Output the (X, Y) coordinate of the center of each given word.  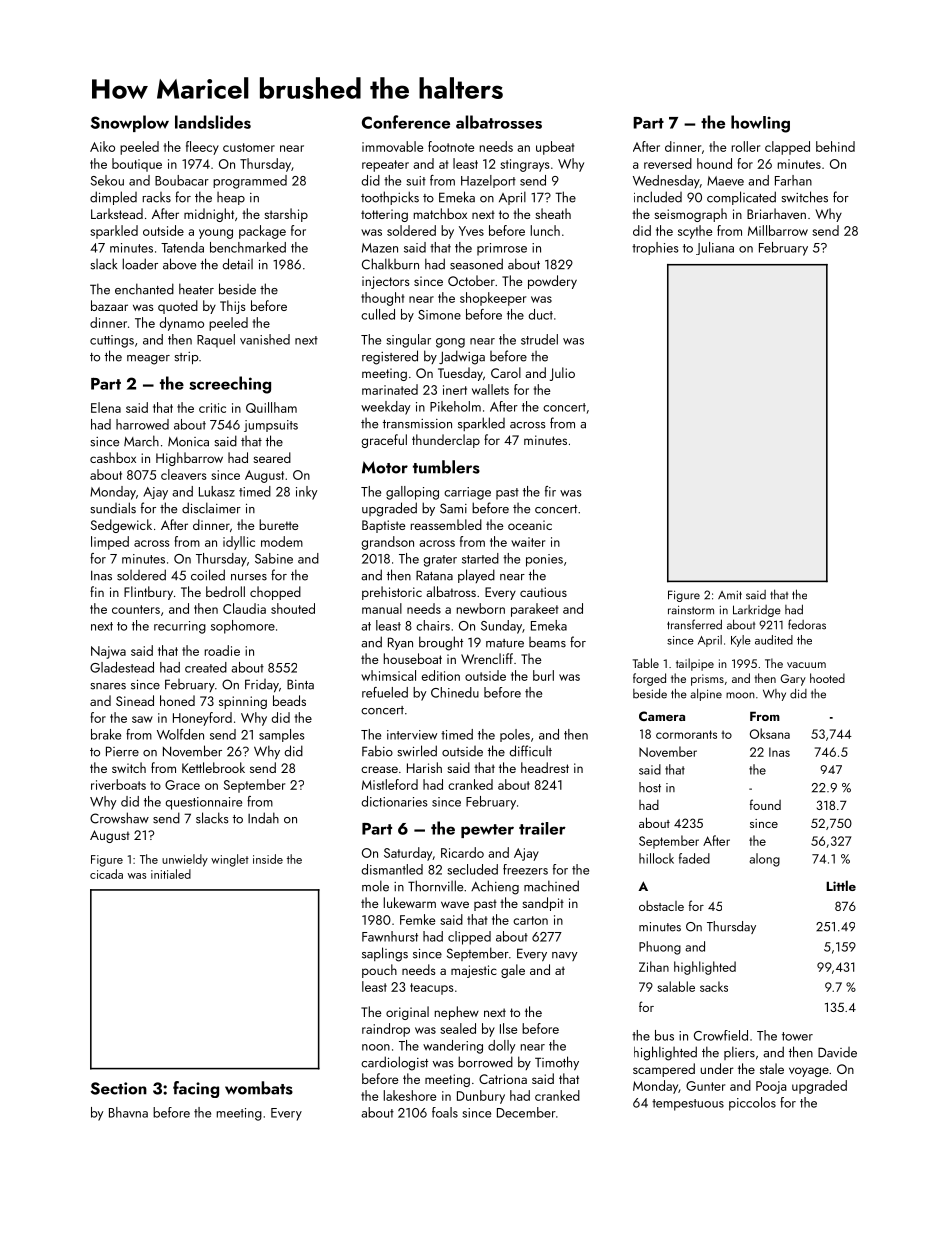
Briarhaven (776, 213)
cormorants (686, 734)
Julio (562, 374)
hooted (827, 678)
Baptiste (383, 526)
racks (157, 197)
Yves (471, 231)
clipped (469, 938)
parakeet (534, 610)
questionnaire (203, 803)
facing (196, 1089)
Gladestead (122, 667)
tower (797, 1036)
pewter (487, 831)
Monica (188, 442)
